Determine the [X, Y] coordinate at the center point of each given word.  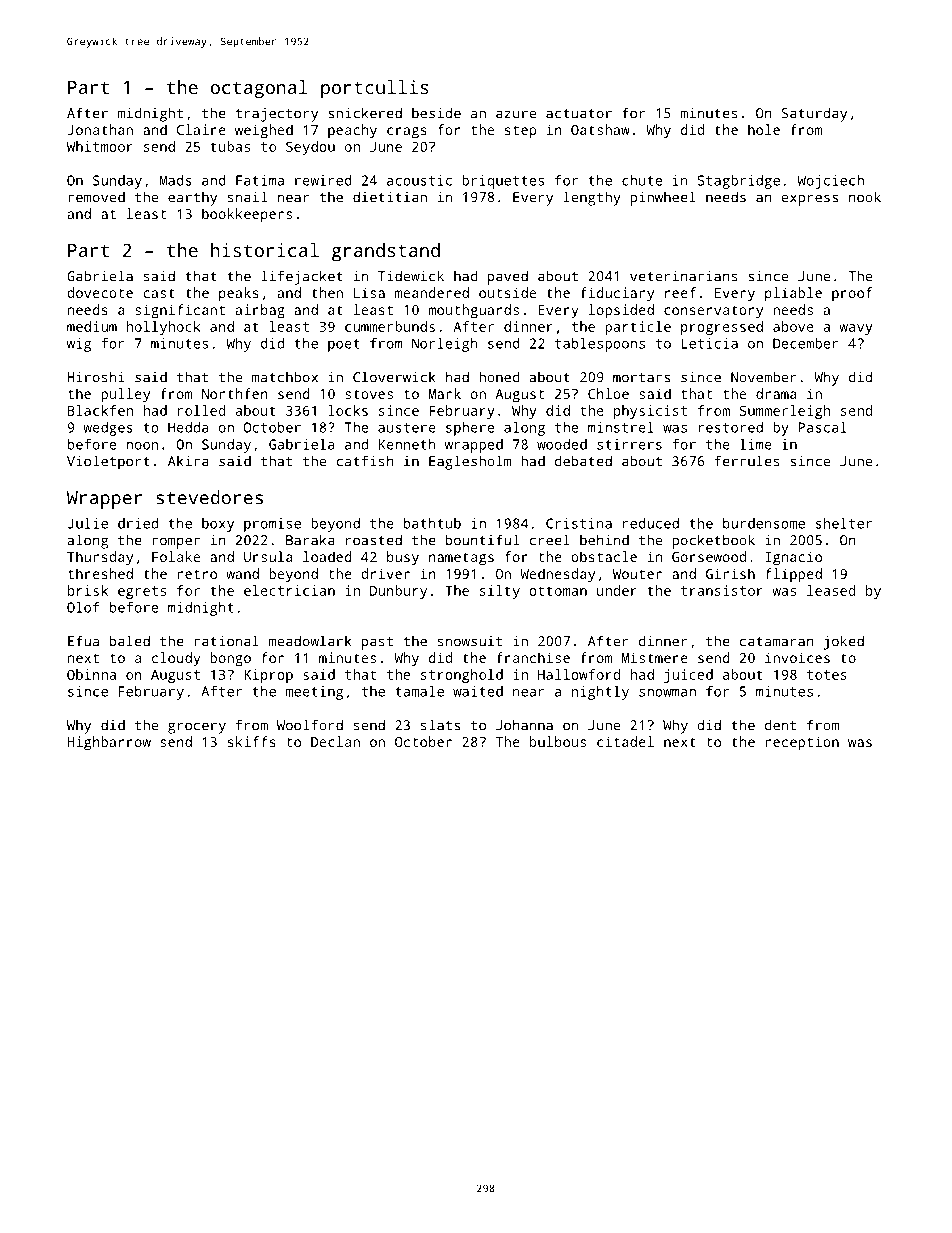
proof [852, 294]
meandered [432, 292]
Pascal [822, 427]
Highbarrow [109, 743]
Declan [335, 741]
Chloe [608, 393]
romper [176, 543]
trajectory [277, 115]
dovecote [100, 292]
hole [764, 129]
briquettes [503, 182]
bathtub [432, 523]
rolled [202, 410]
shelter [844, 523]
